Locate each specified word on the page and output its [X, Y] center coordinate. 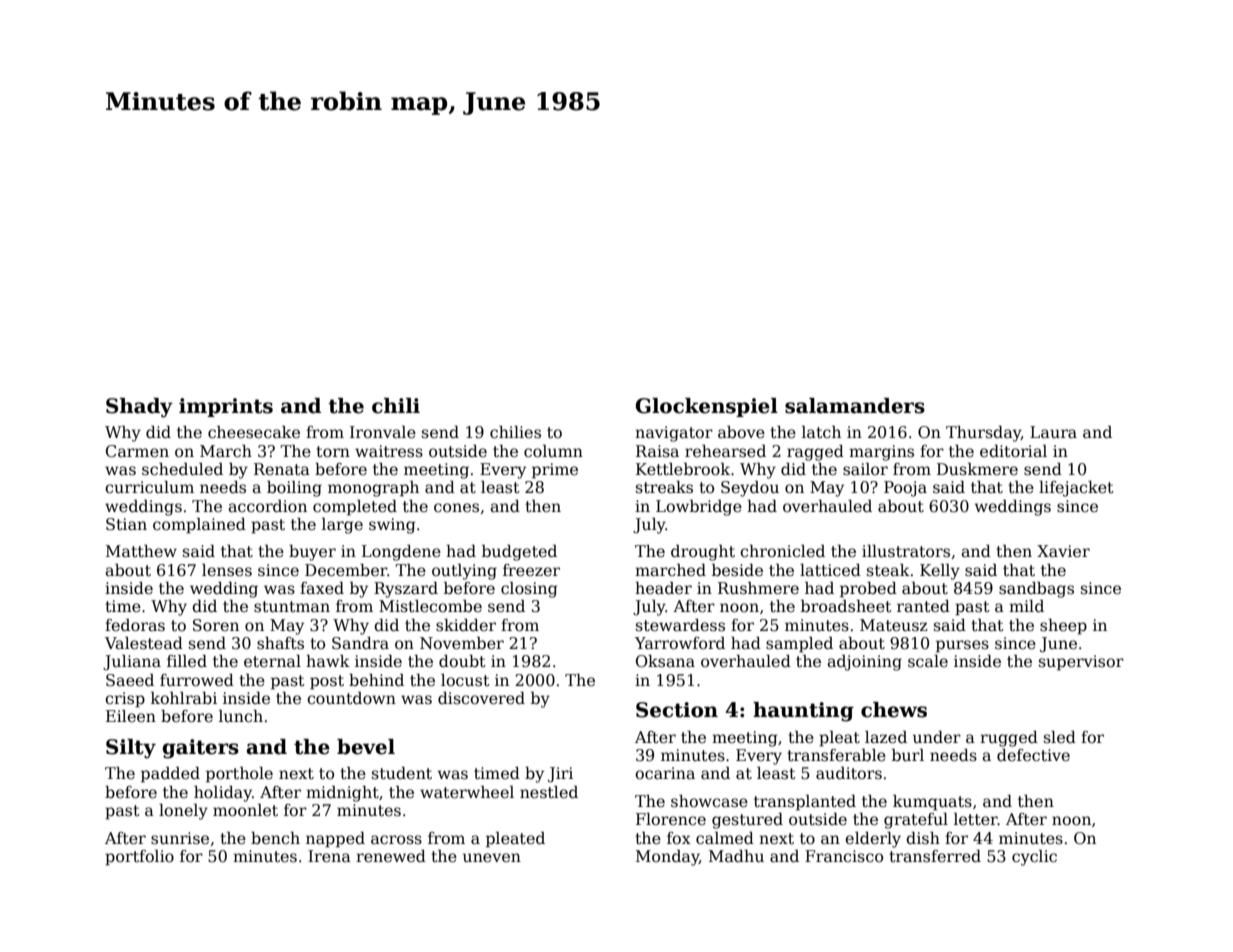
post [327, 682]
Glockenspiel [706, 407]
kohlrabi [184, 698]
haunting [803, 712]
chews [894, 710]
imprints [226, 407]
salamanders [855, 406]
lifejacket [1076, 489]
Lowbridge [699, 508]
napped [335, 840]
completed [355, 508]
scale [928, 661]
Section [677, 710]
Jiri [560, 774]
